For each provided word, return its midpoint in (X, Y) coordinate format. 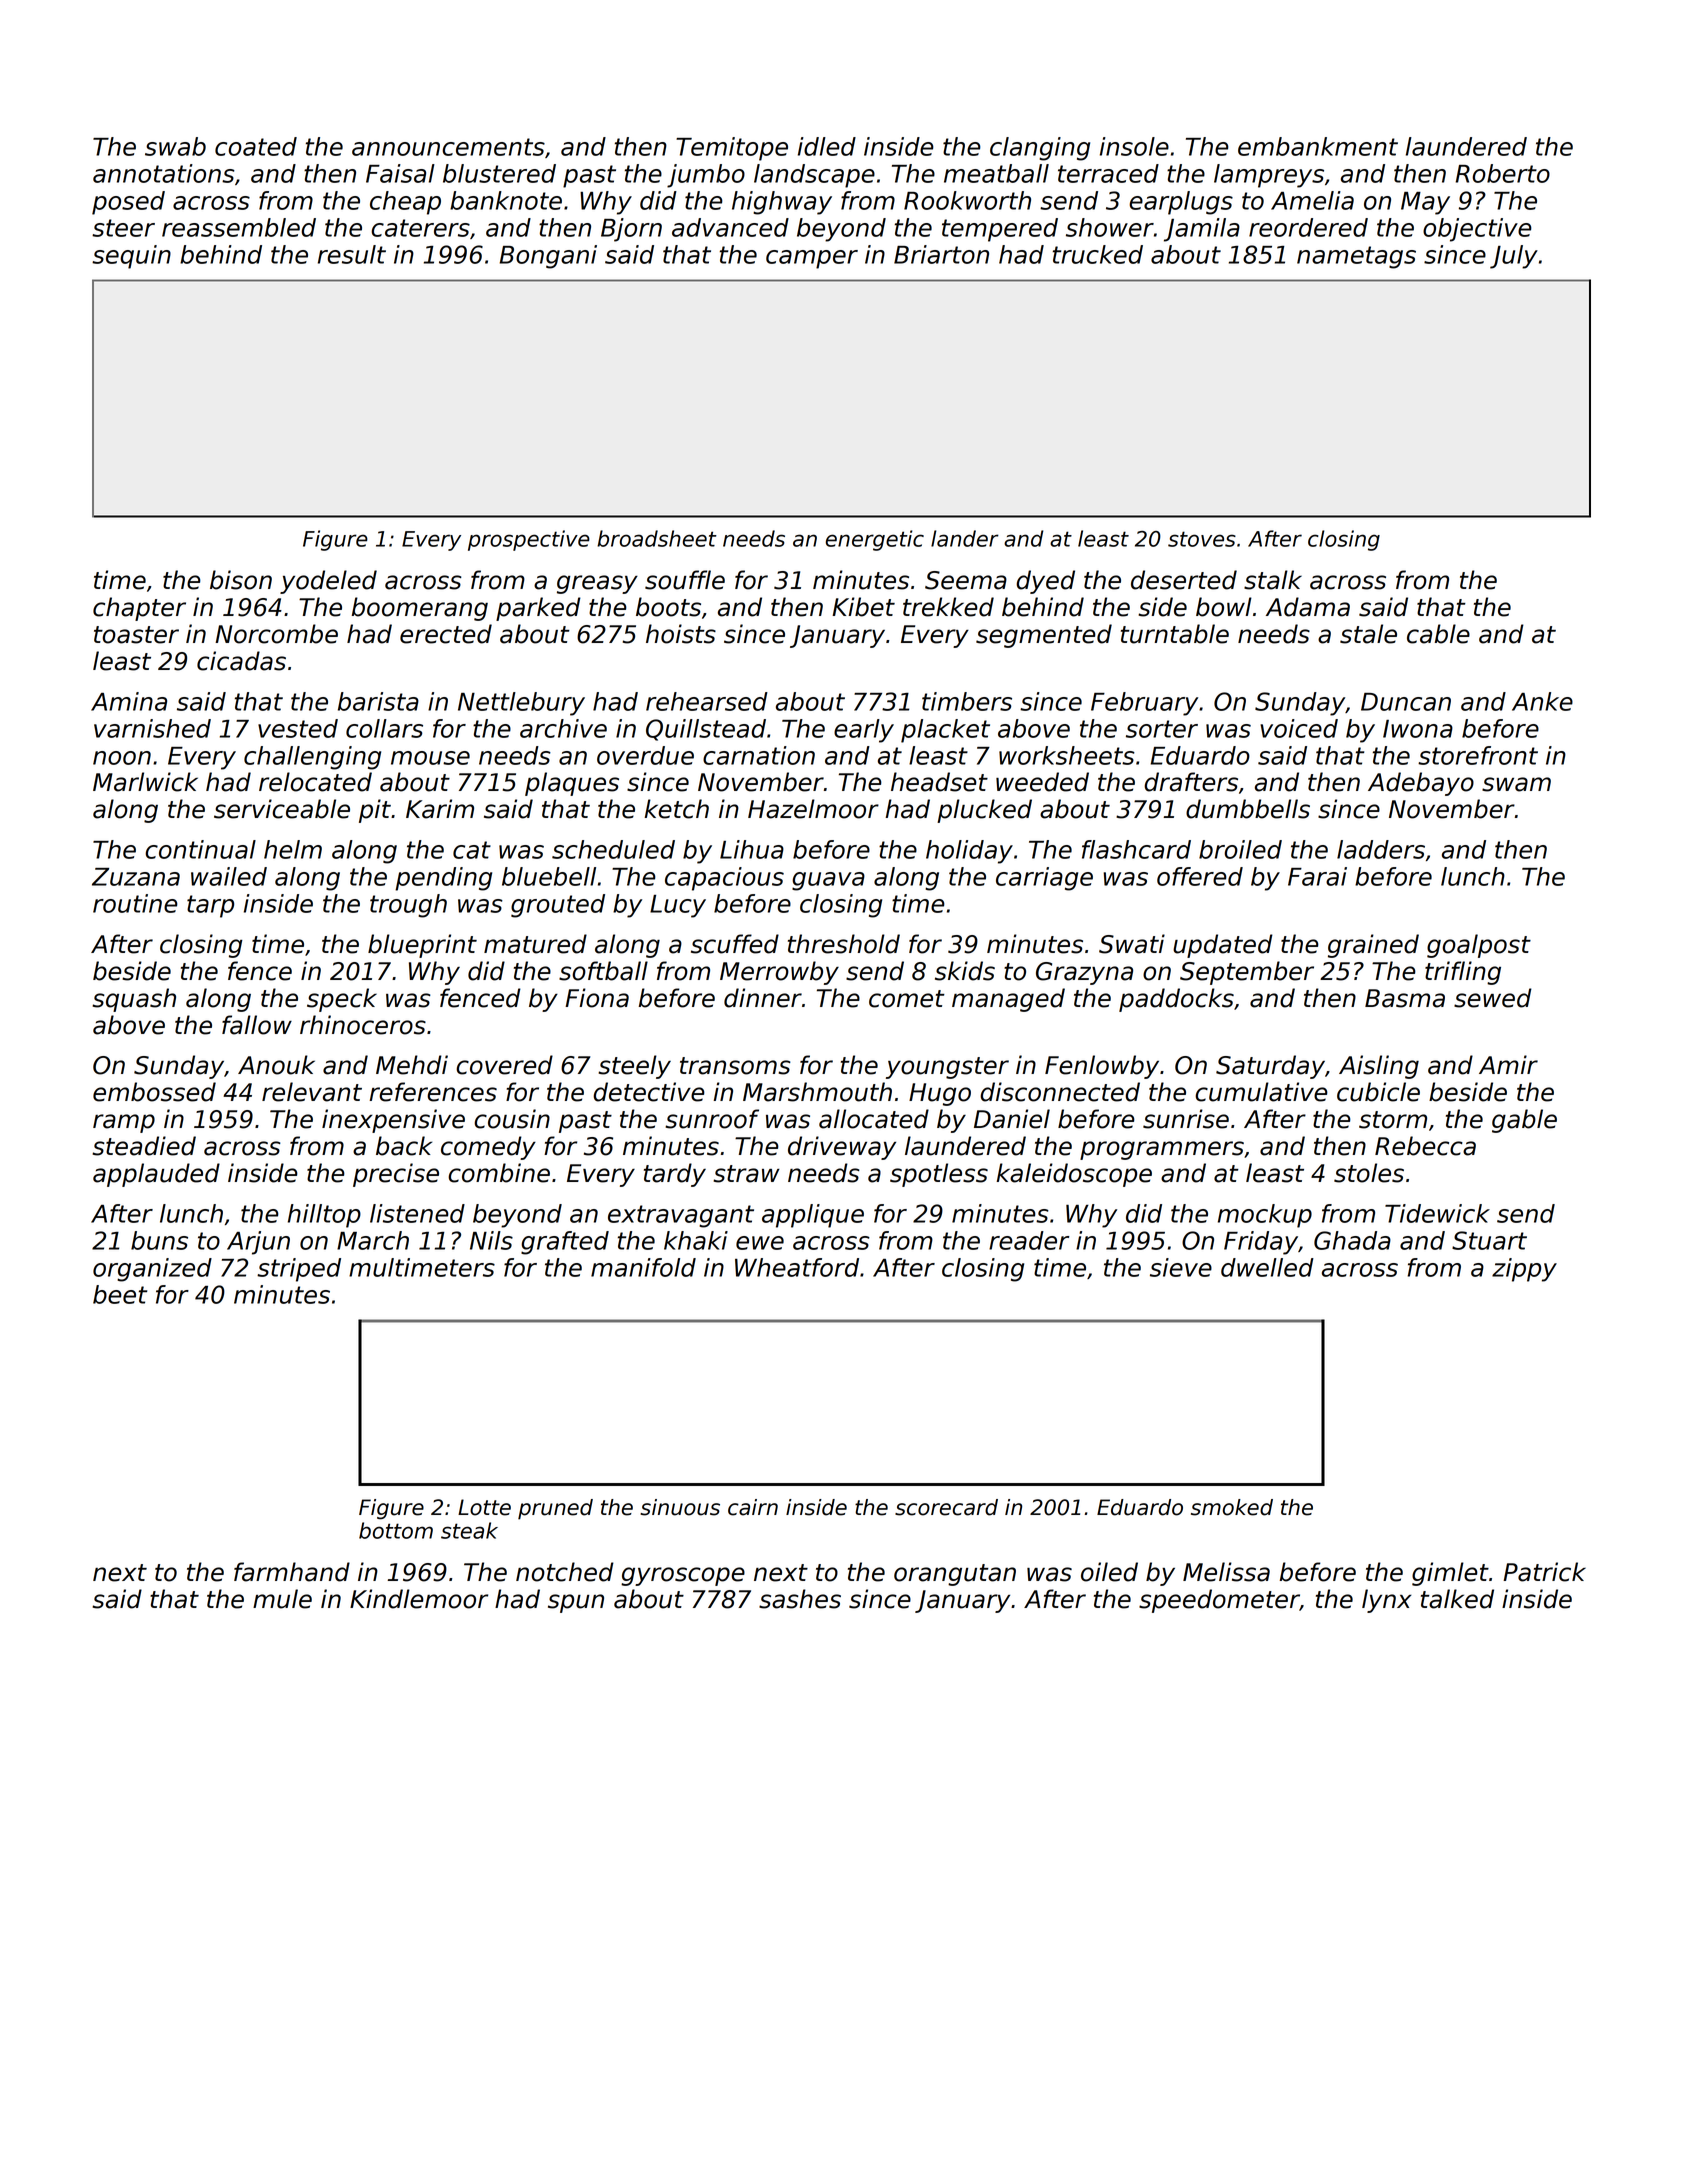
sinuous (680, 1507)
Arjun (258, 1243)
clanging (1040, 149)
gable (1524, 1121)
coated (256, 146)
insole (1134, 146)
